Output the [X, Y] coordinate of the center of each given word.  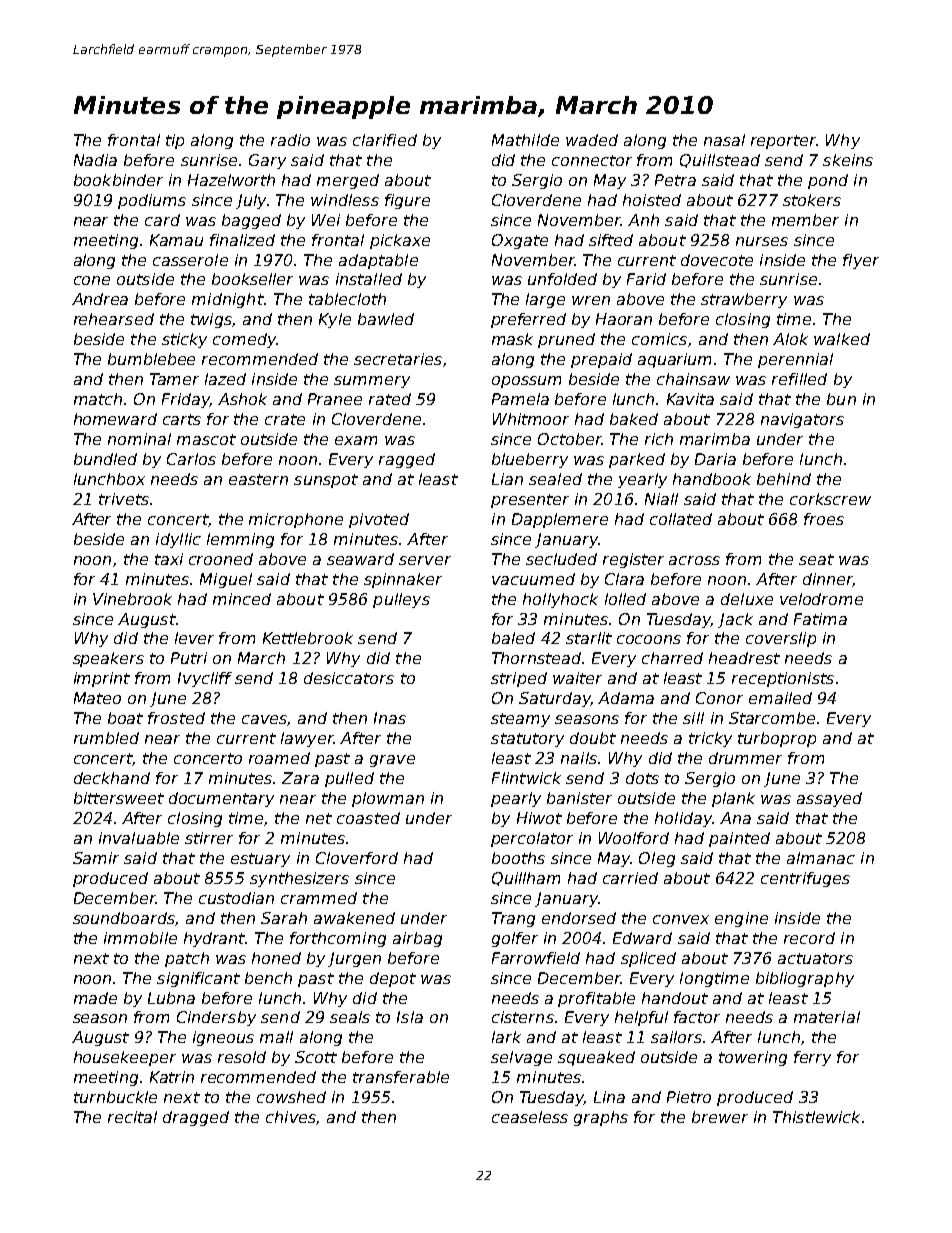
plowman [388, 799]
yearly [642, 480]
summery [372, 382]
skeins [848, 160]
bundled [105, 459]
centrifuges [805, 879]
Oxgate [520, 241]
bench [268, 978]
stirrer [209, 838]
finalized [242, 240]
